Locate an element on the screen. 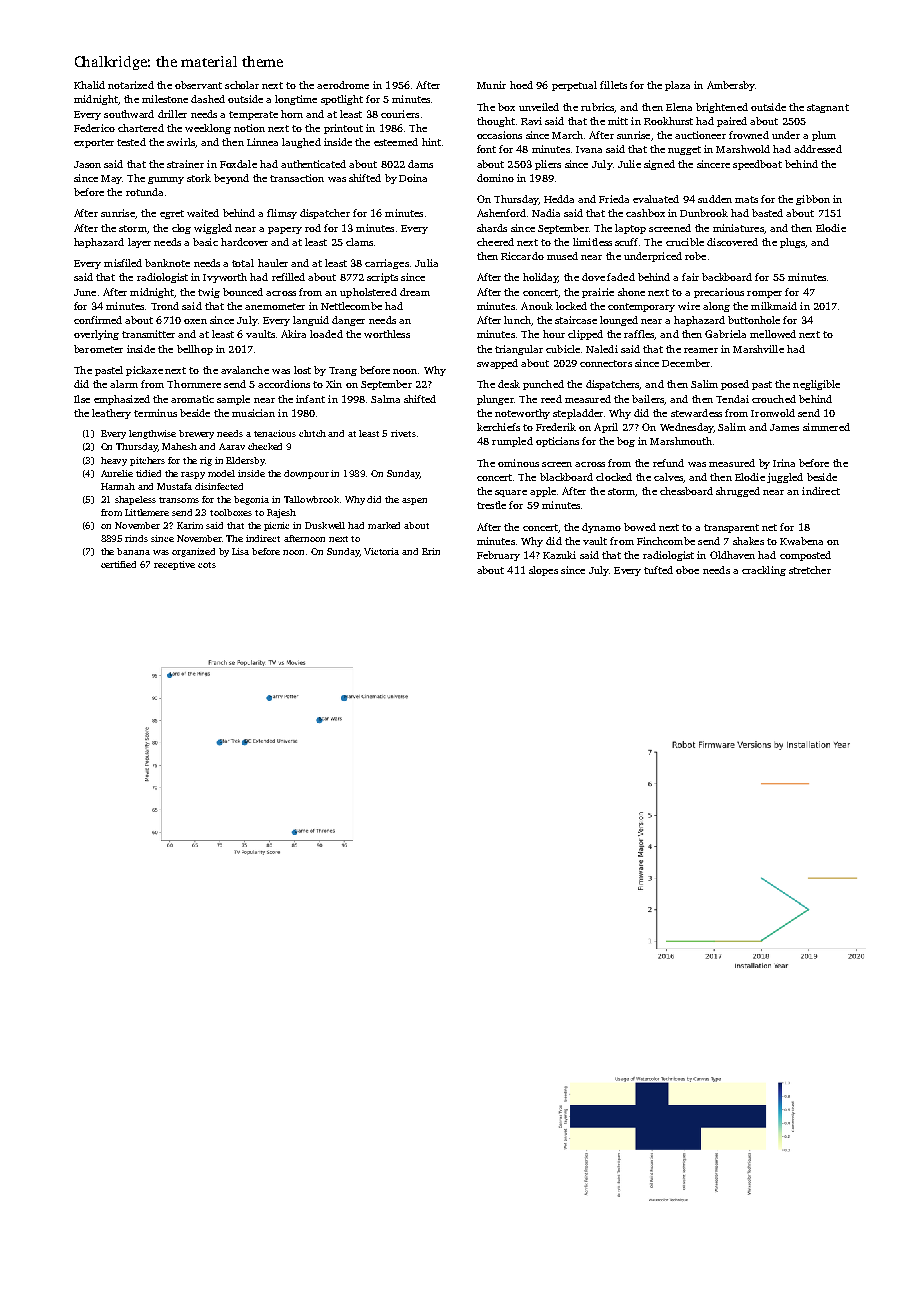  juggled is located at coordinates (785, 478).
